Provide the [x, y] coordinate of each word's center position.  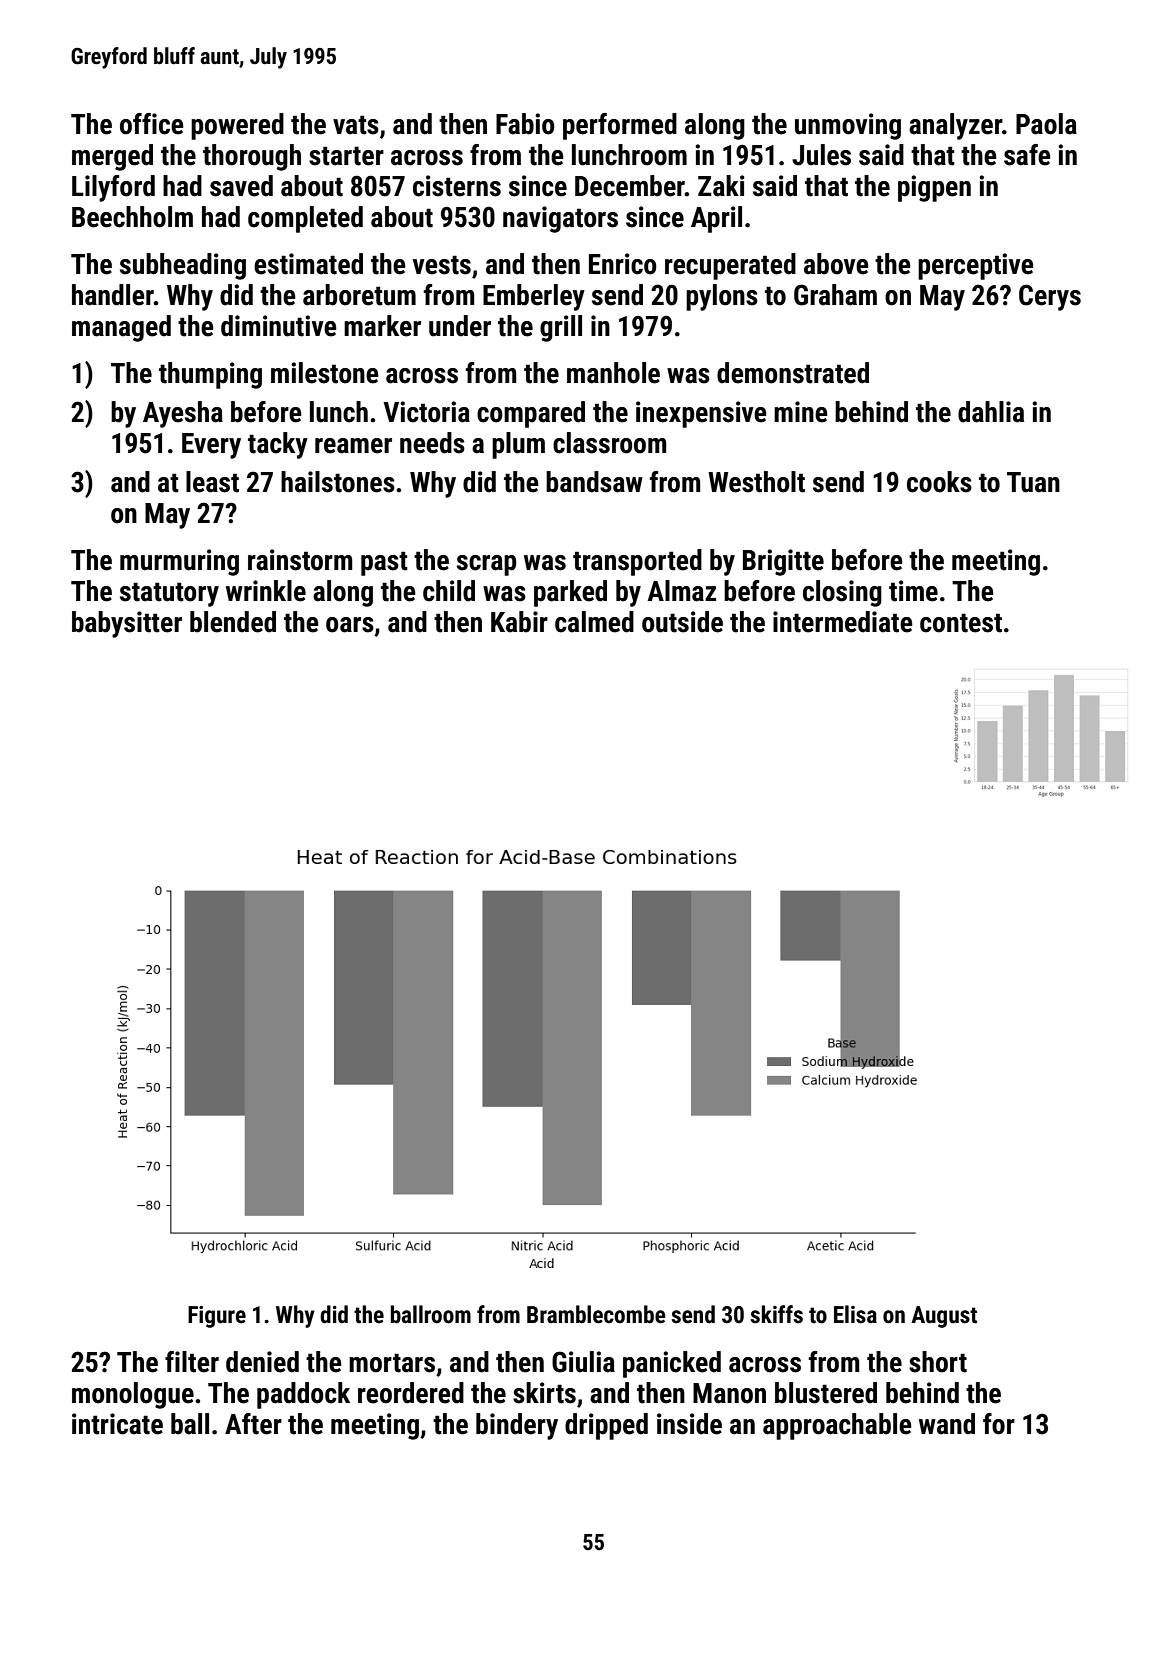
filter [192, 1362]
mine [801, 412]
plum [518, 445]
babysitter [127, 624]
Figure [217, 1317]
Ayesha [183, 414]
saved [241, 186]
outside [682, 622]
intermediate [843, 622]
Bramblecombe [596, 1314]
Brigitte [783, 562]
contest [961, 623]
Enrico [623, 264]
